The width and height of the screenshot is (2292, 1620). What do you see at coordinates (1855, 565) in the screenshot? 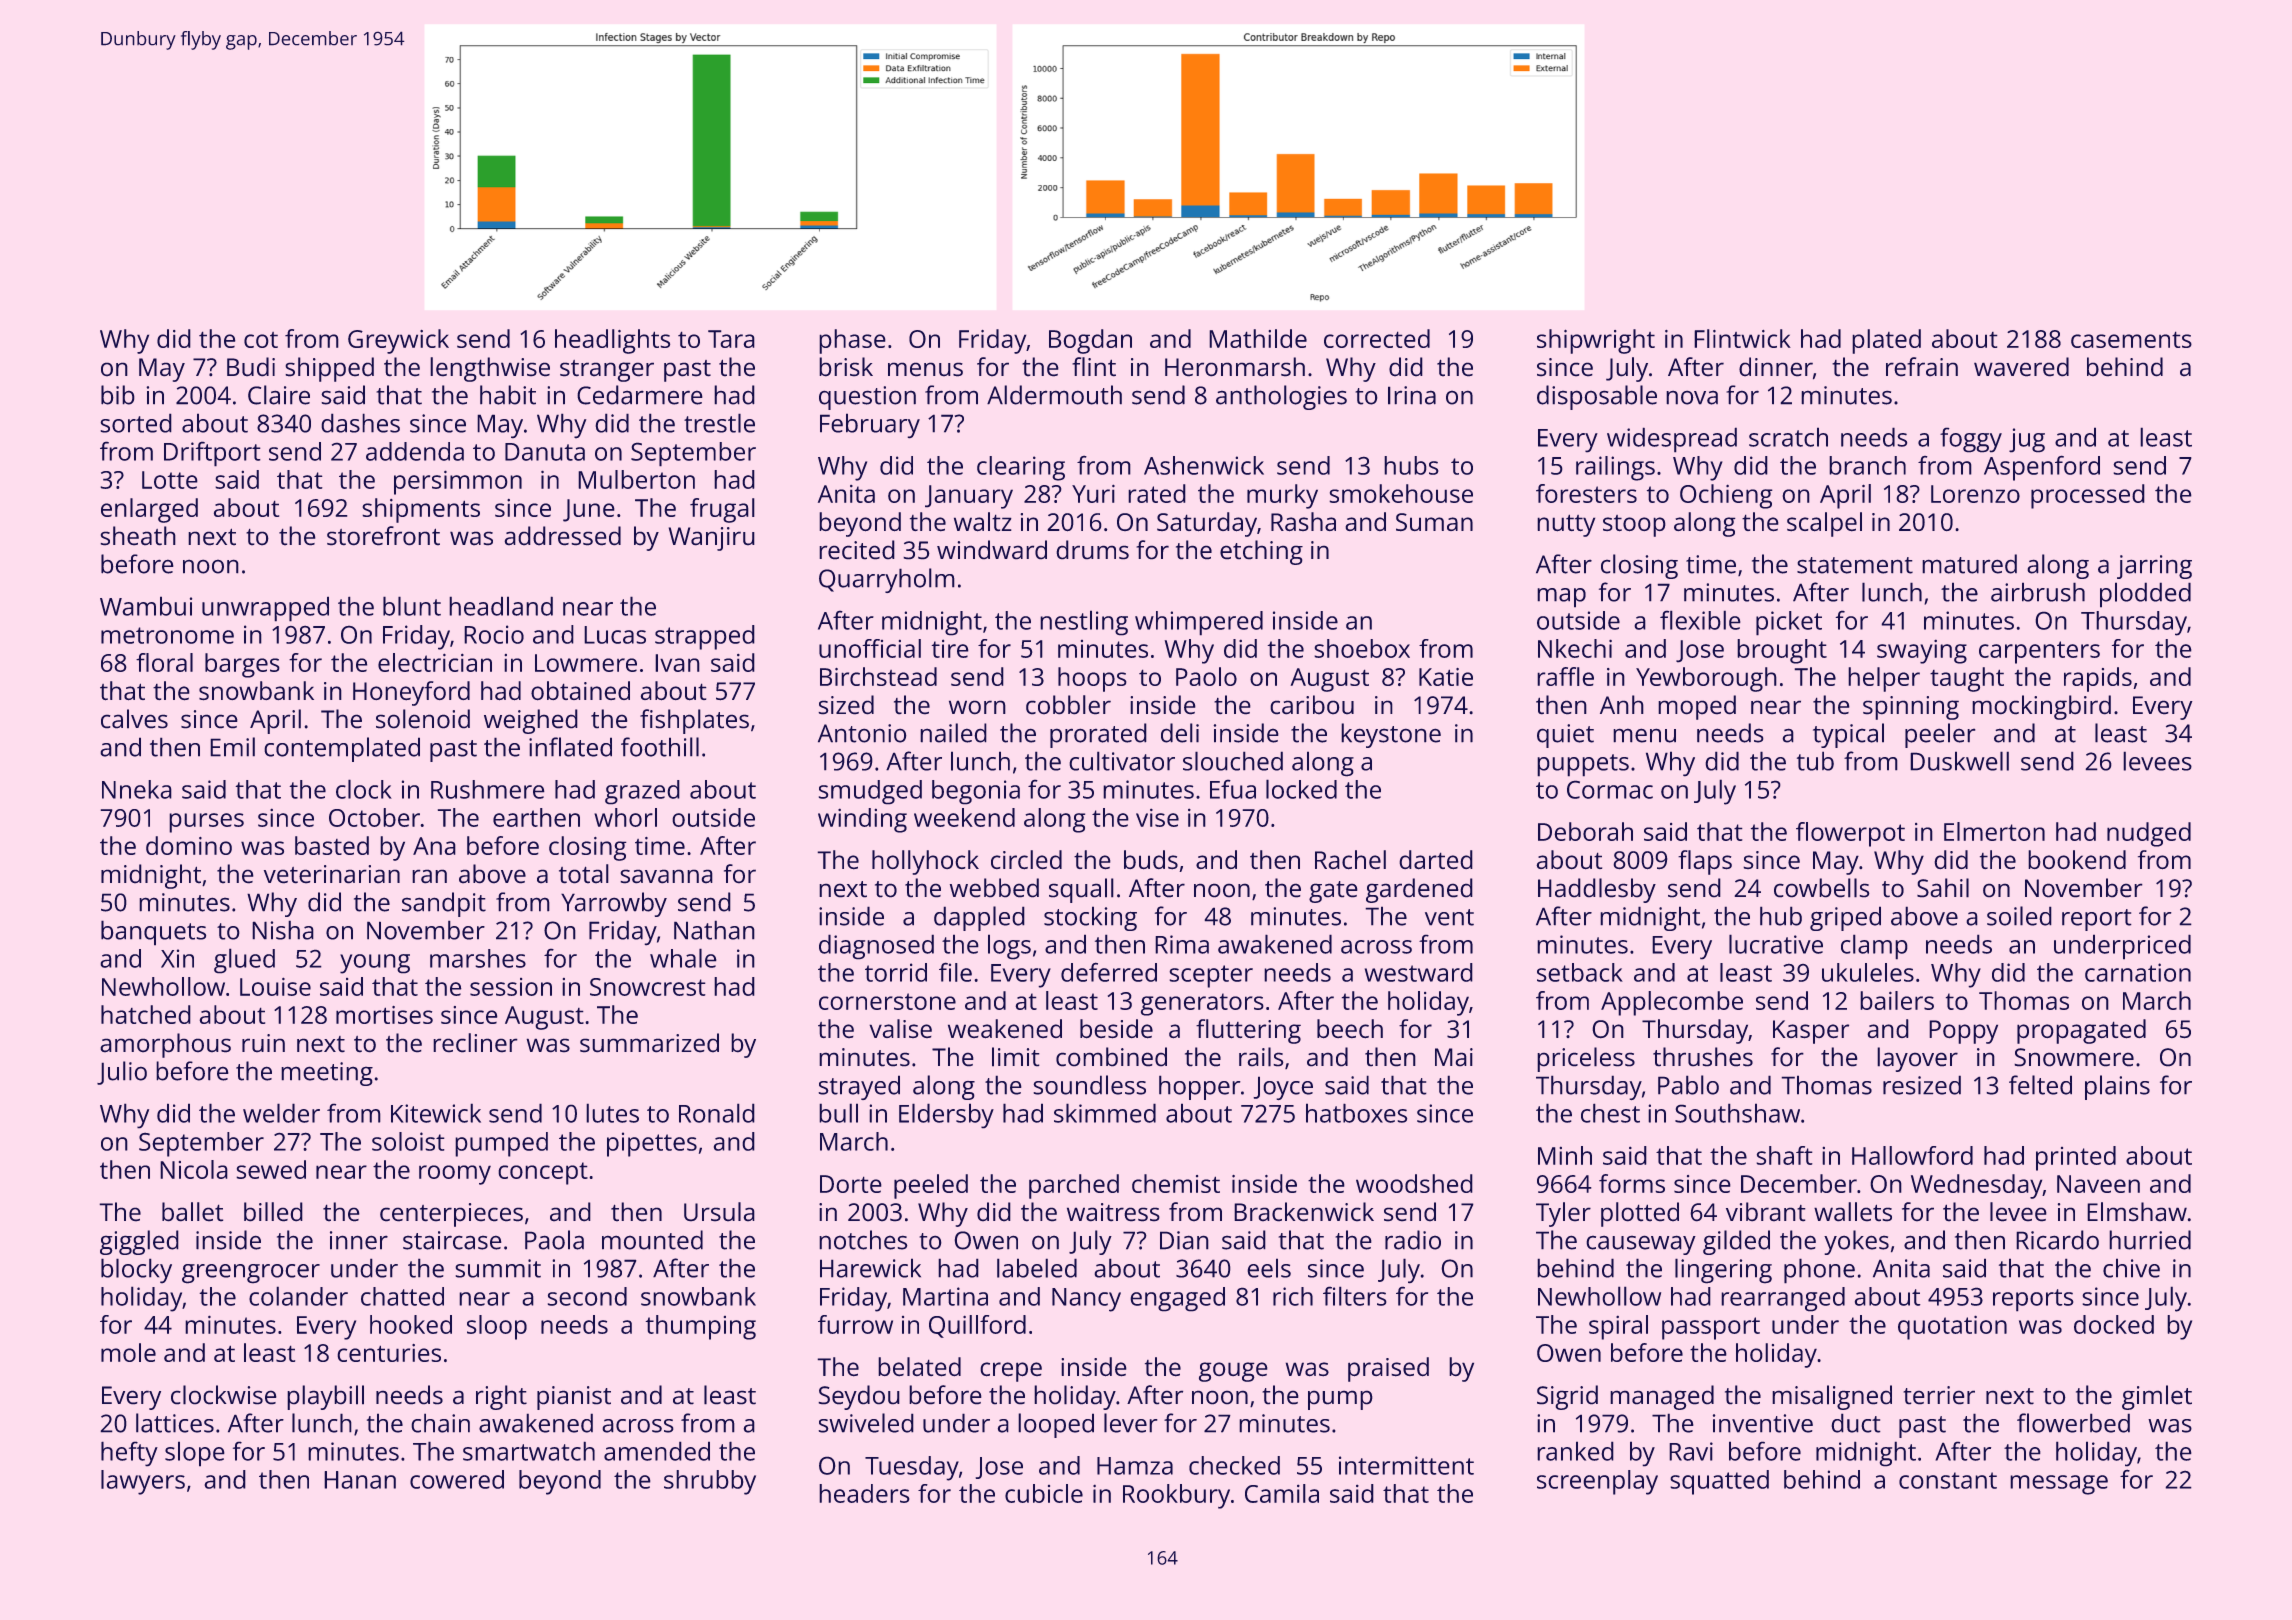
I see `statement` at bounding box center [1855, 565].
